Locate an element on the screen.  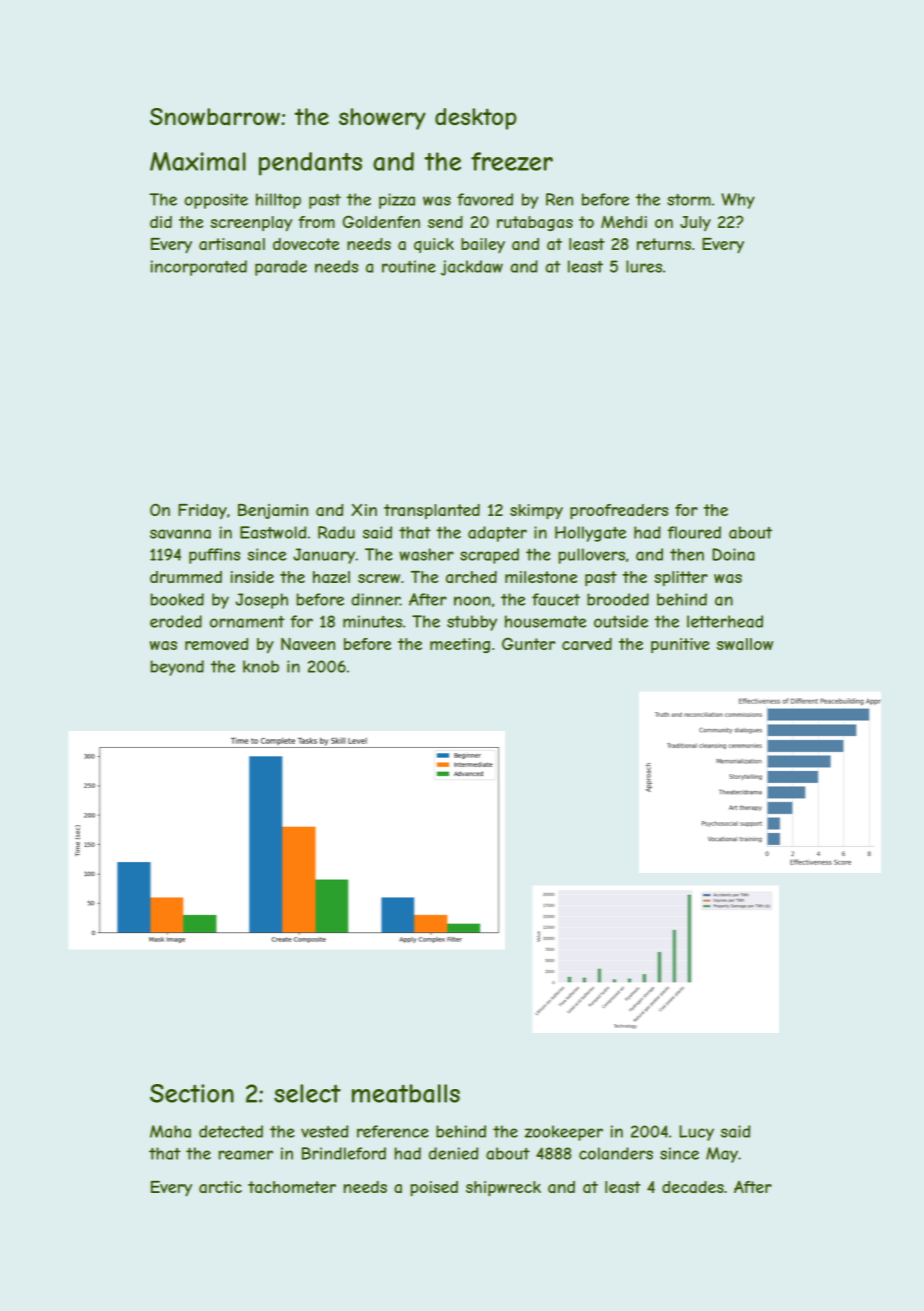
proofreaders is located at coordinates (619, 512).
